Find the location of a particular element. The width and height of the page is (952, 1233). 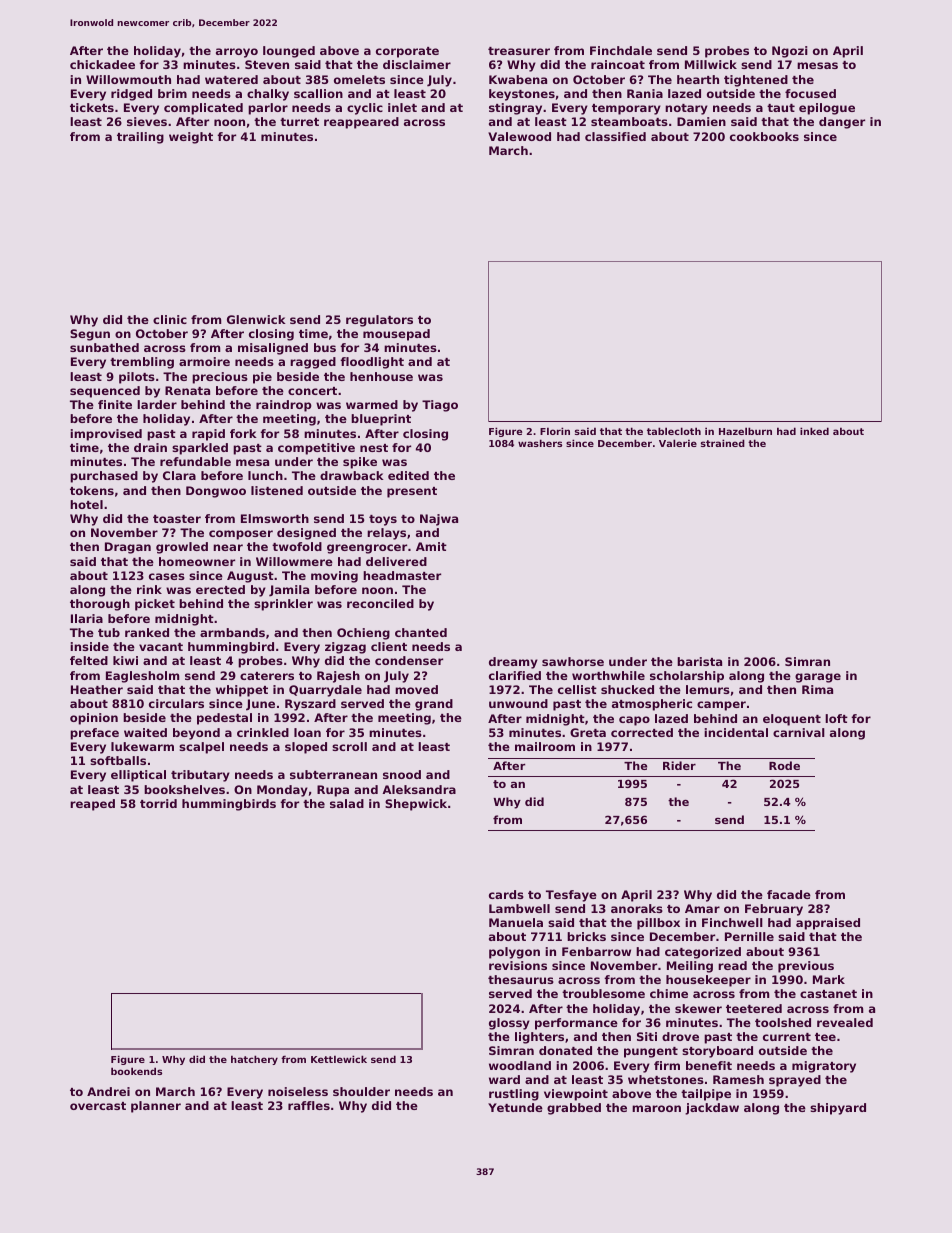

shipyard is located at coordinates (838, 1109).
